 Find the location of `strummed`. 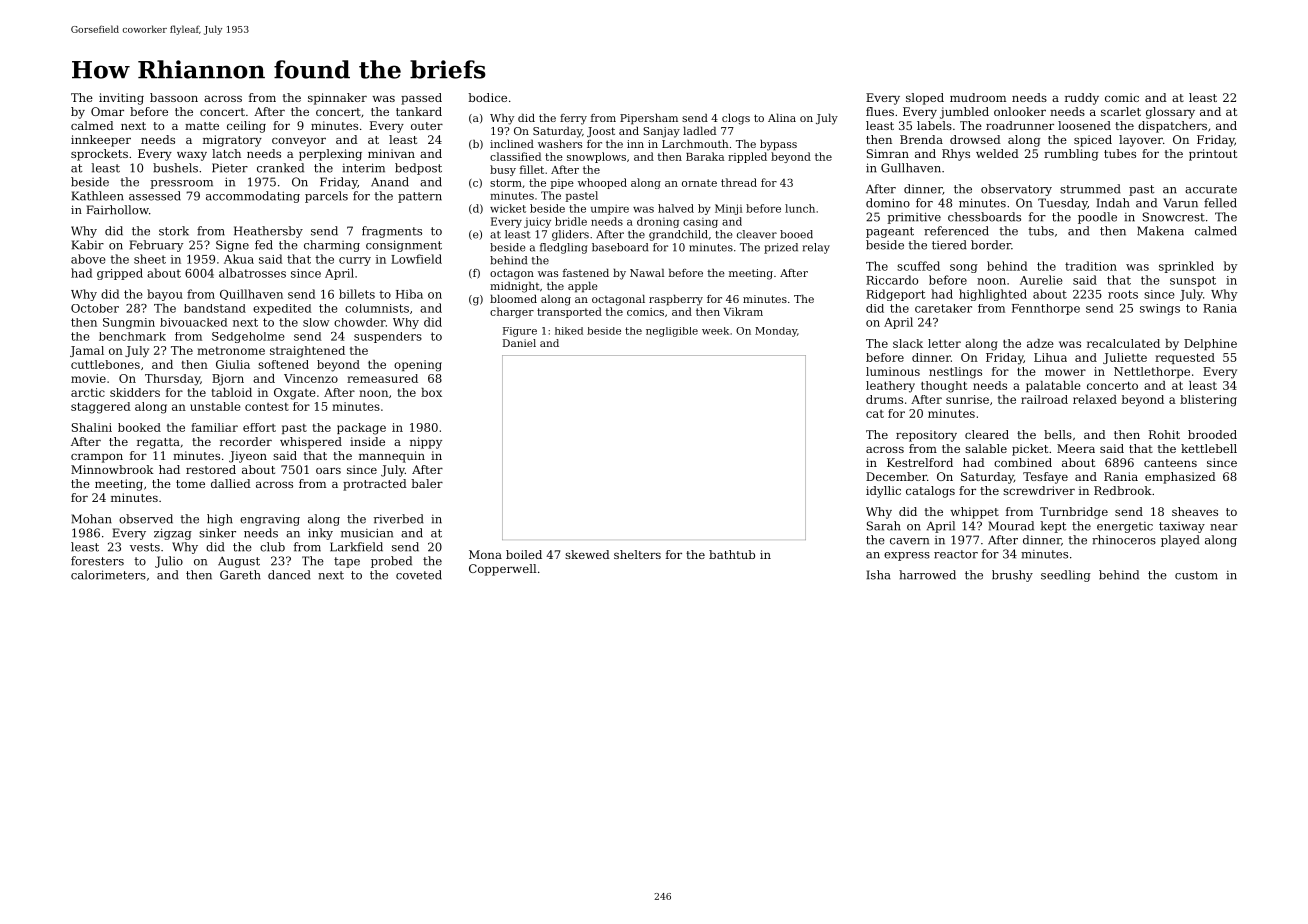

strummed is located at coordinates (1090, 189).
